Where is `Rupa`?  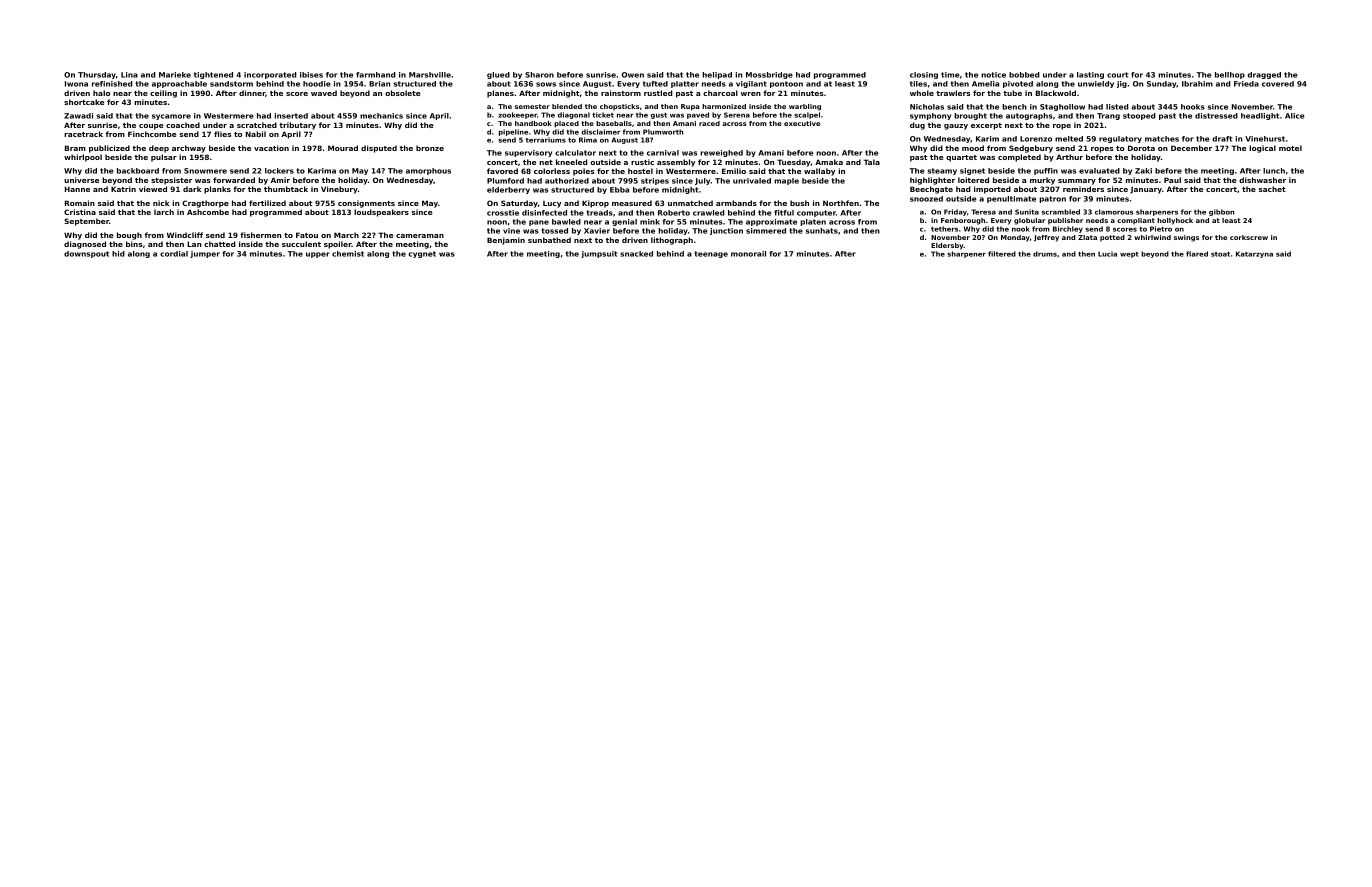
Rupa is located at coordinates (690, 107).
